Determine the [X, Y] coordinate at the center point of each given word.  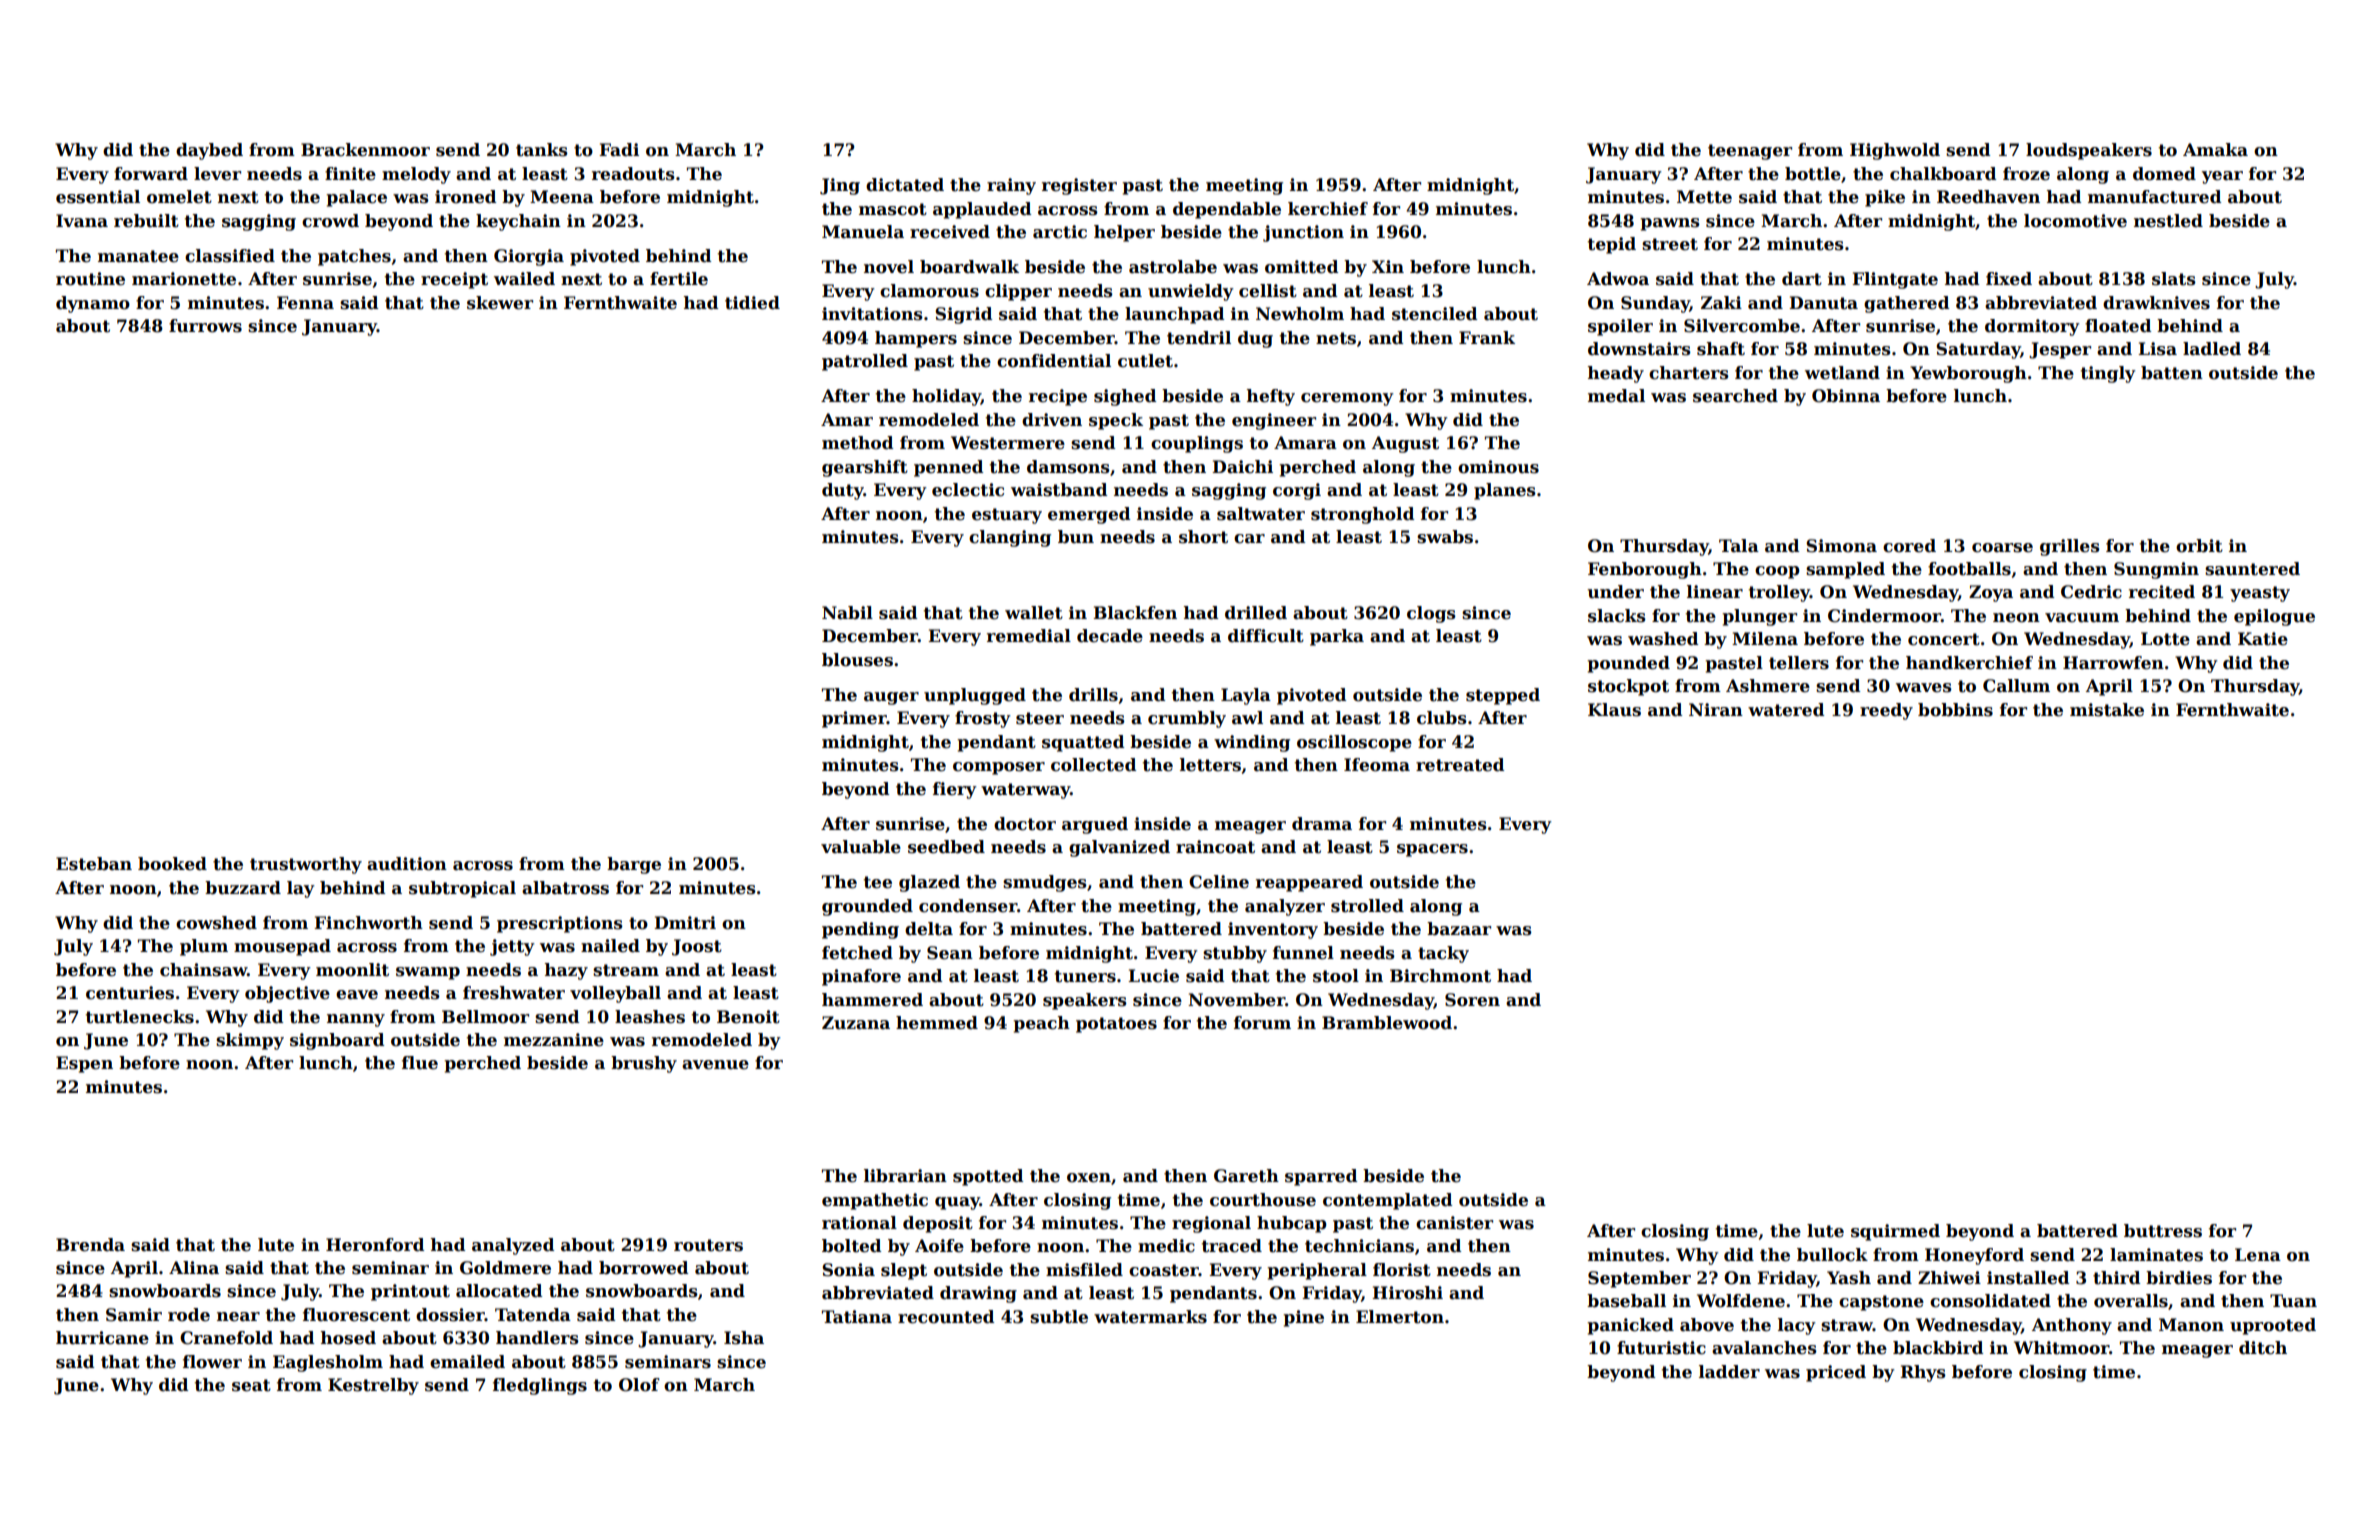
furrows [205, 326]
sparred [1321, 1177]
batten [2172, 373]
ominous [1498, 467]
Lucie [1153, 976]
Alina [194, 1268]
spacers [1432, 850]
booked [172, 864]
